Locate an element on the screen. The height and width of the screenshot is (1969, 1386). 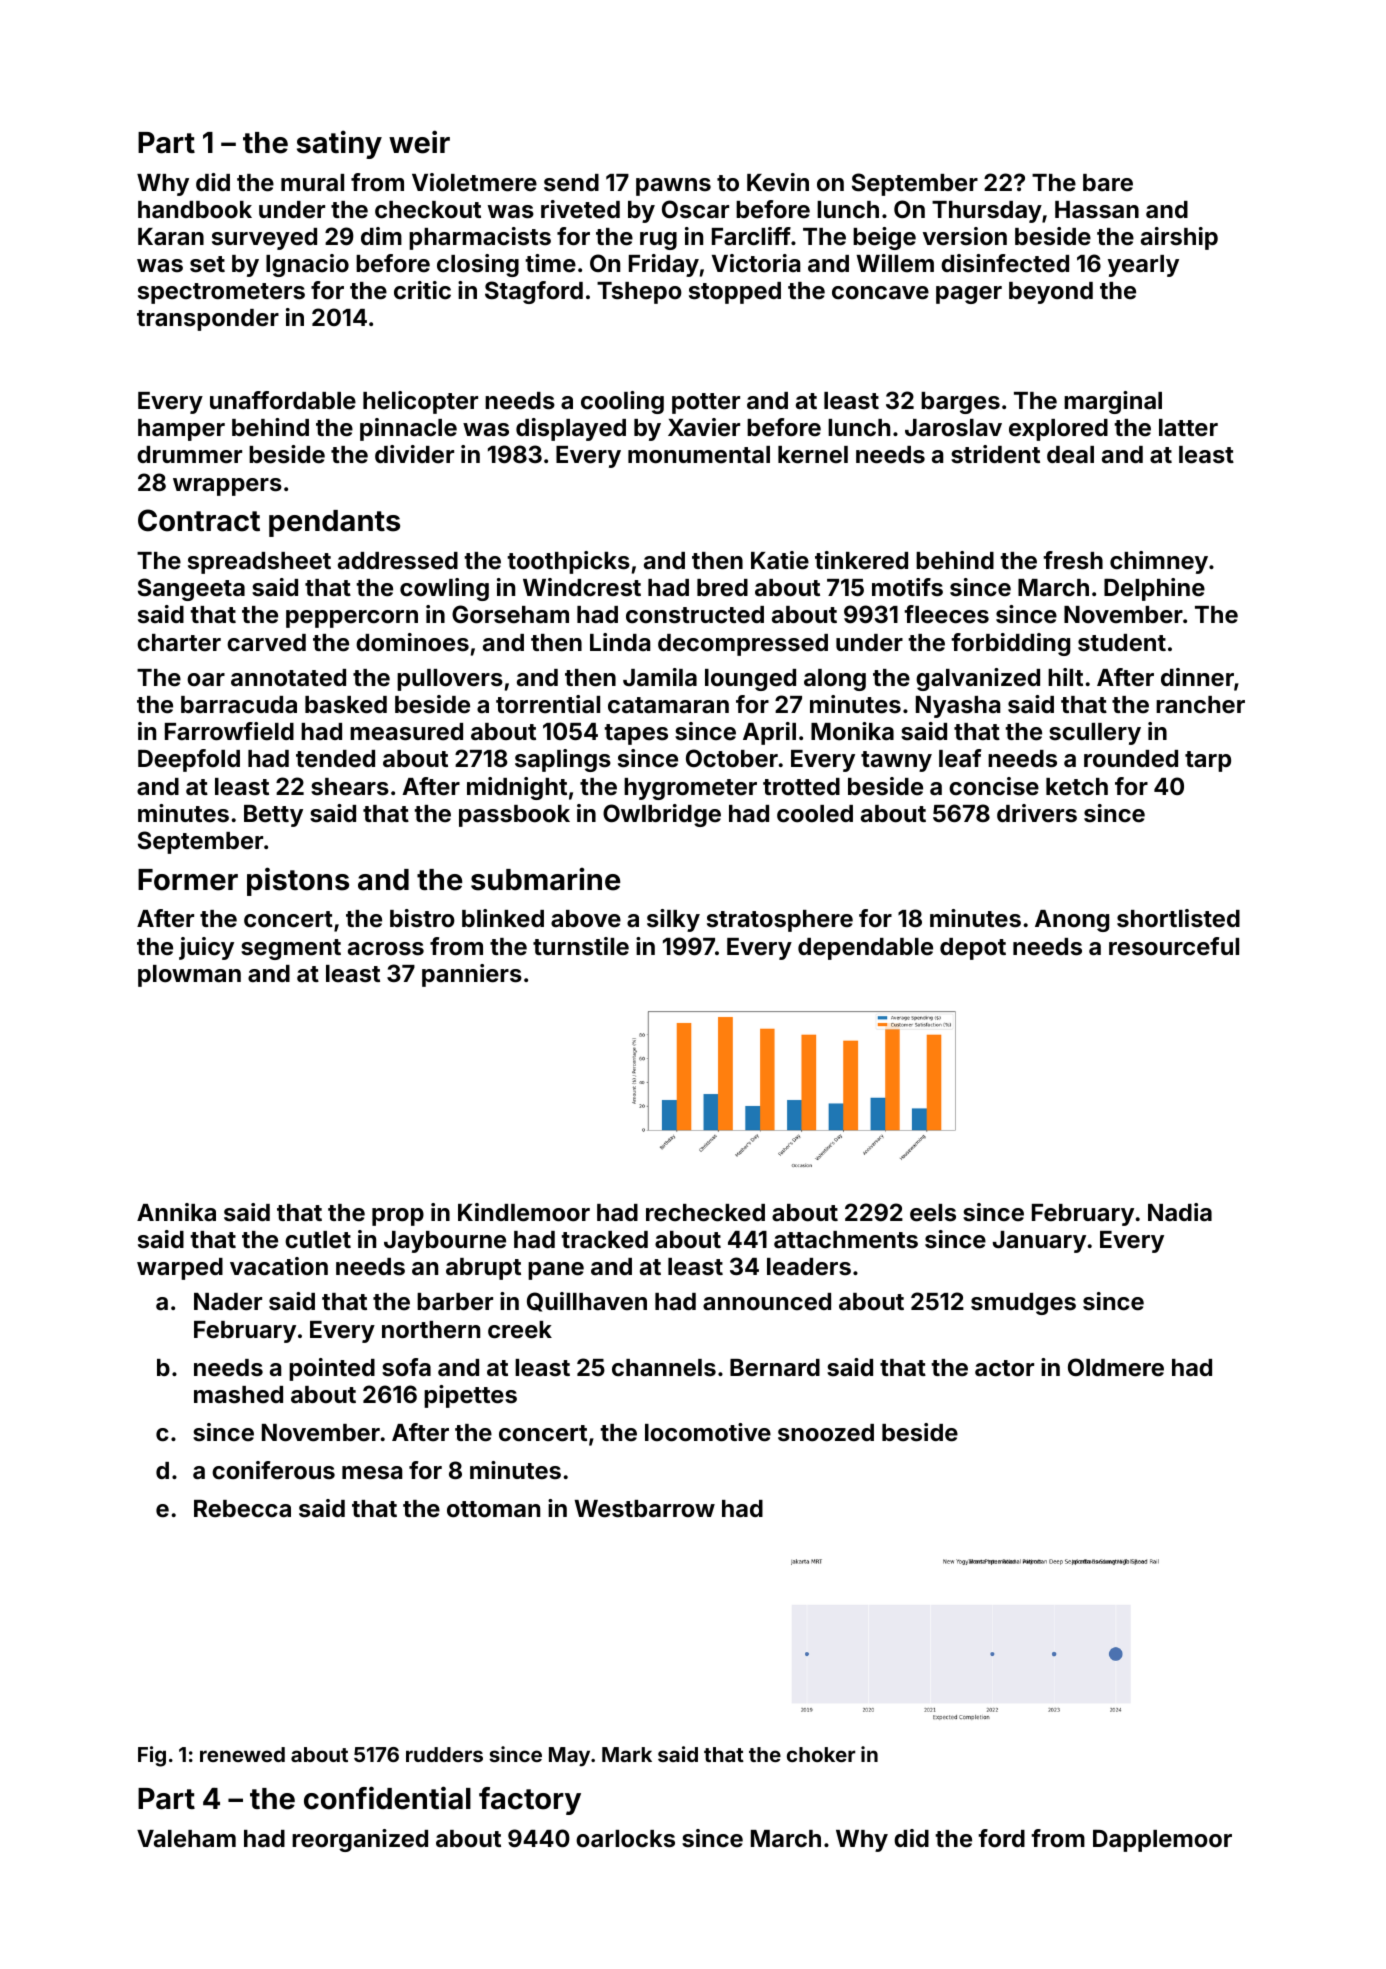
announced is located at coordinates (767, 1302).
